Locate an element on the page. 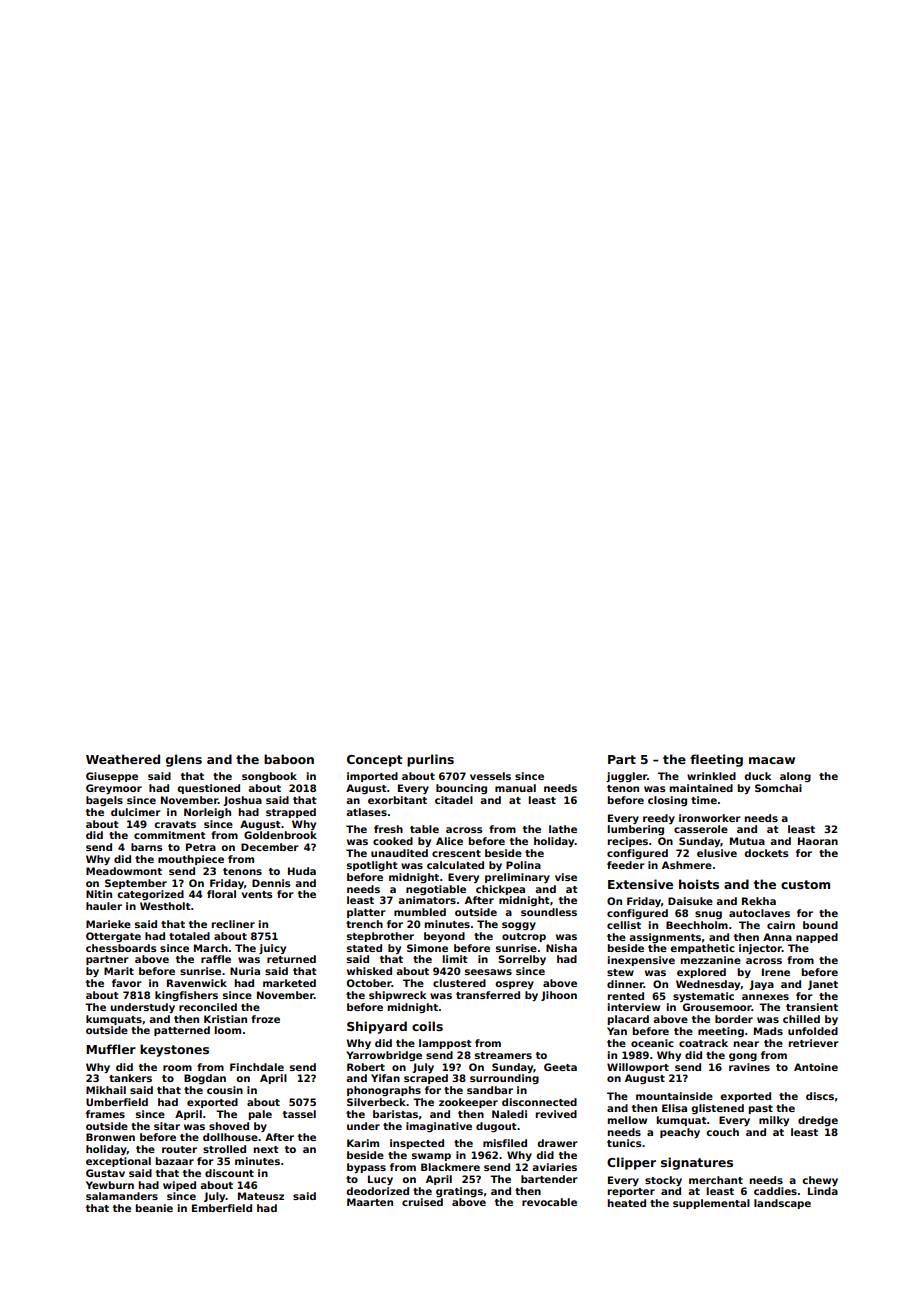 The height and width of the document is (1308, 924). questioned is located at coordinates (208, 789).
